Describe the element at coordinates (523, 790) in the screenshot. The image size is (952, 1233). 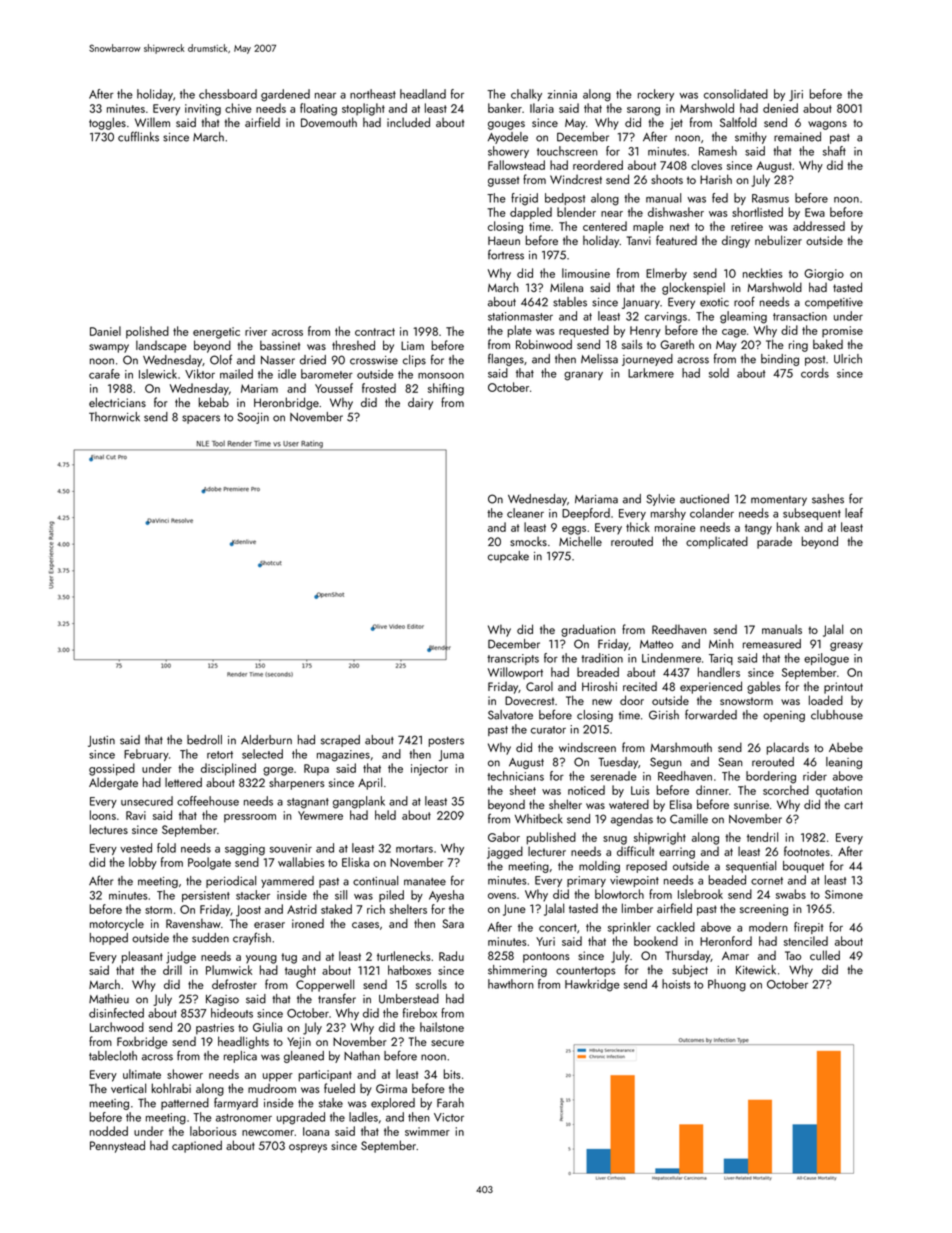
I see `sheet` at that location.
